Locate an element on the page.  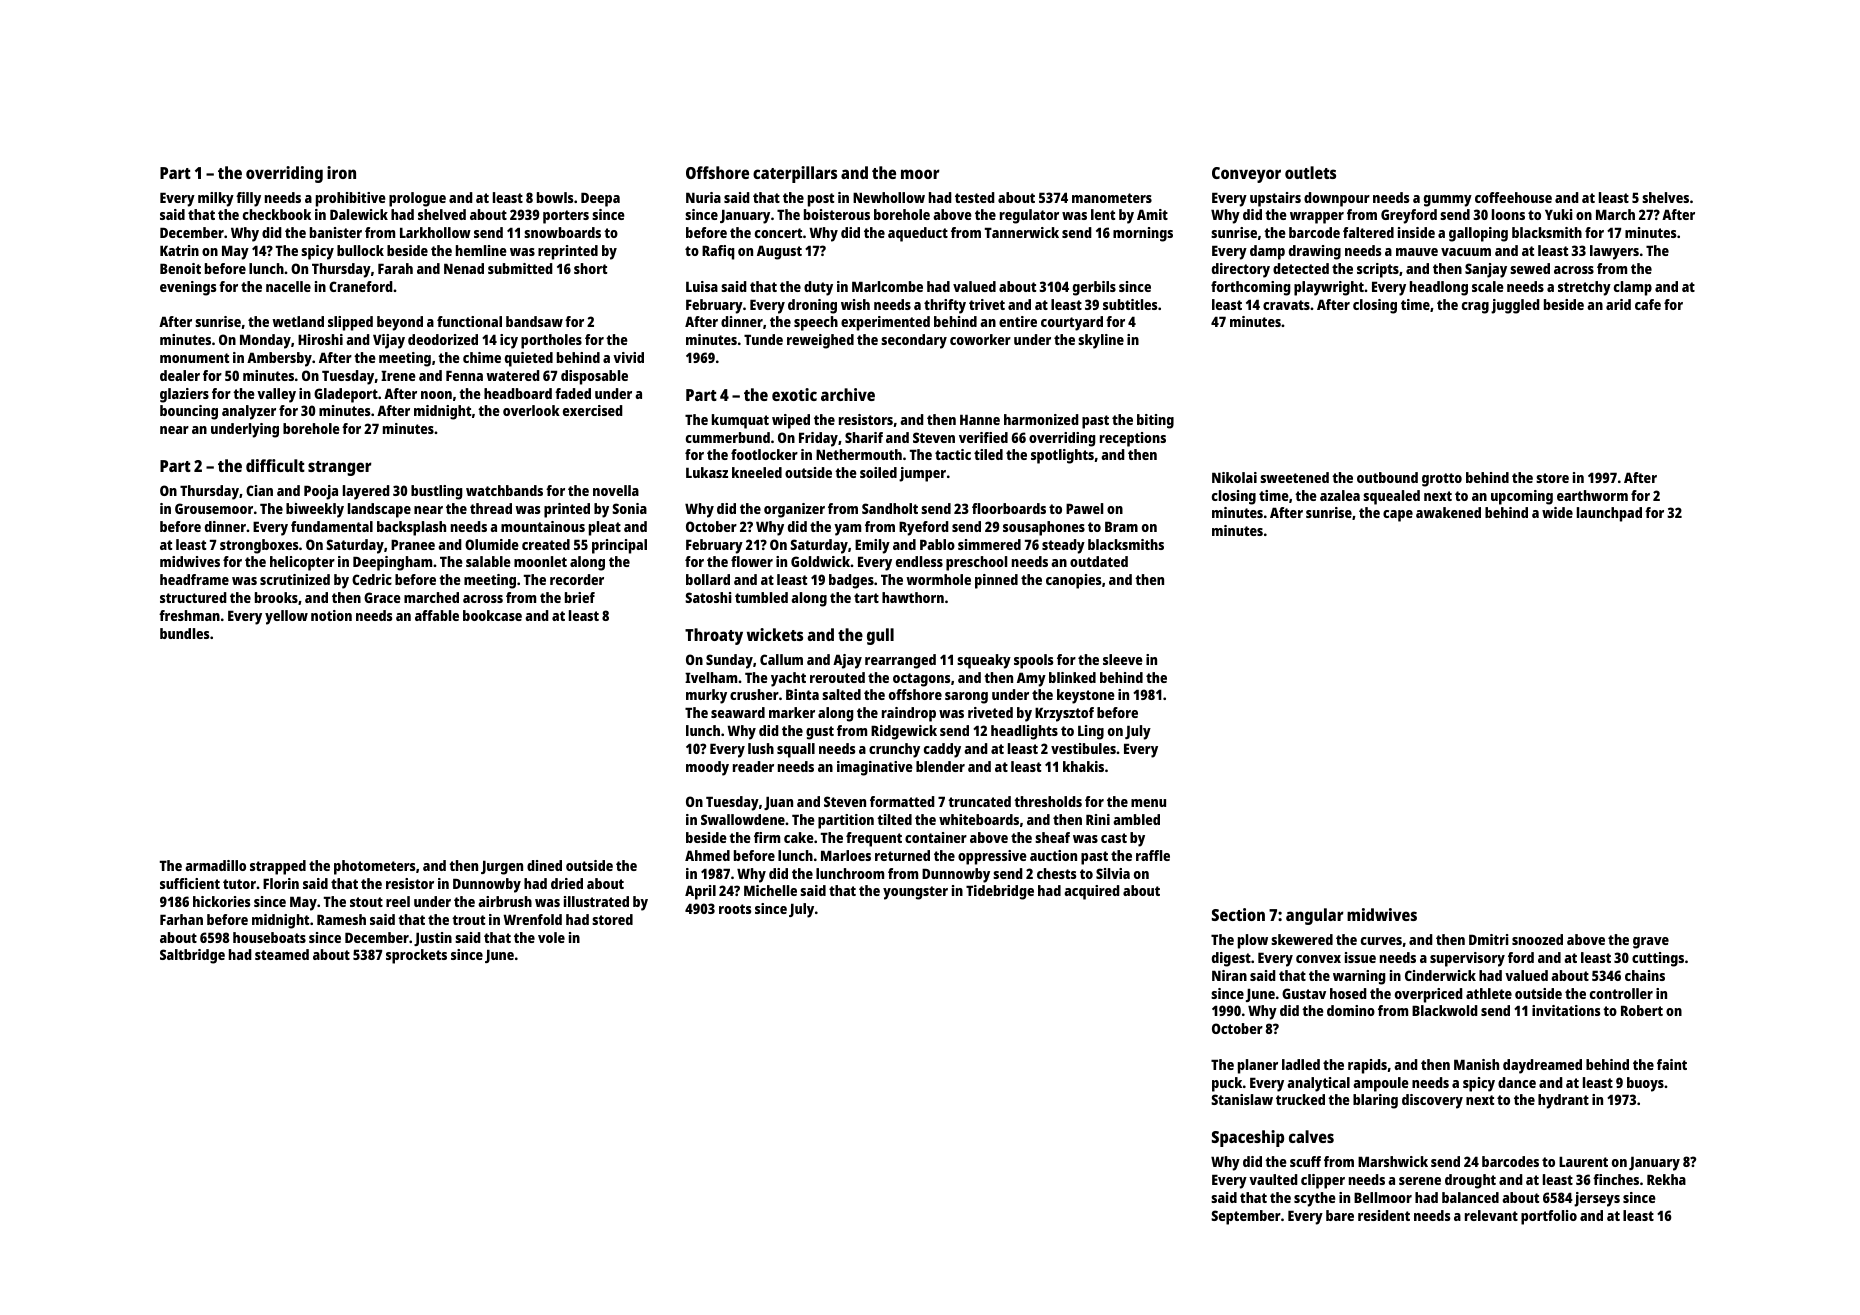
Grace is located at coordinates (382, 597).
